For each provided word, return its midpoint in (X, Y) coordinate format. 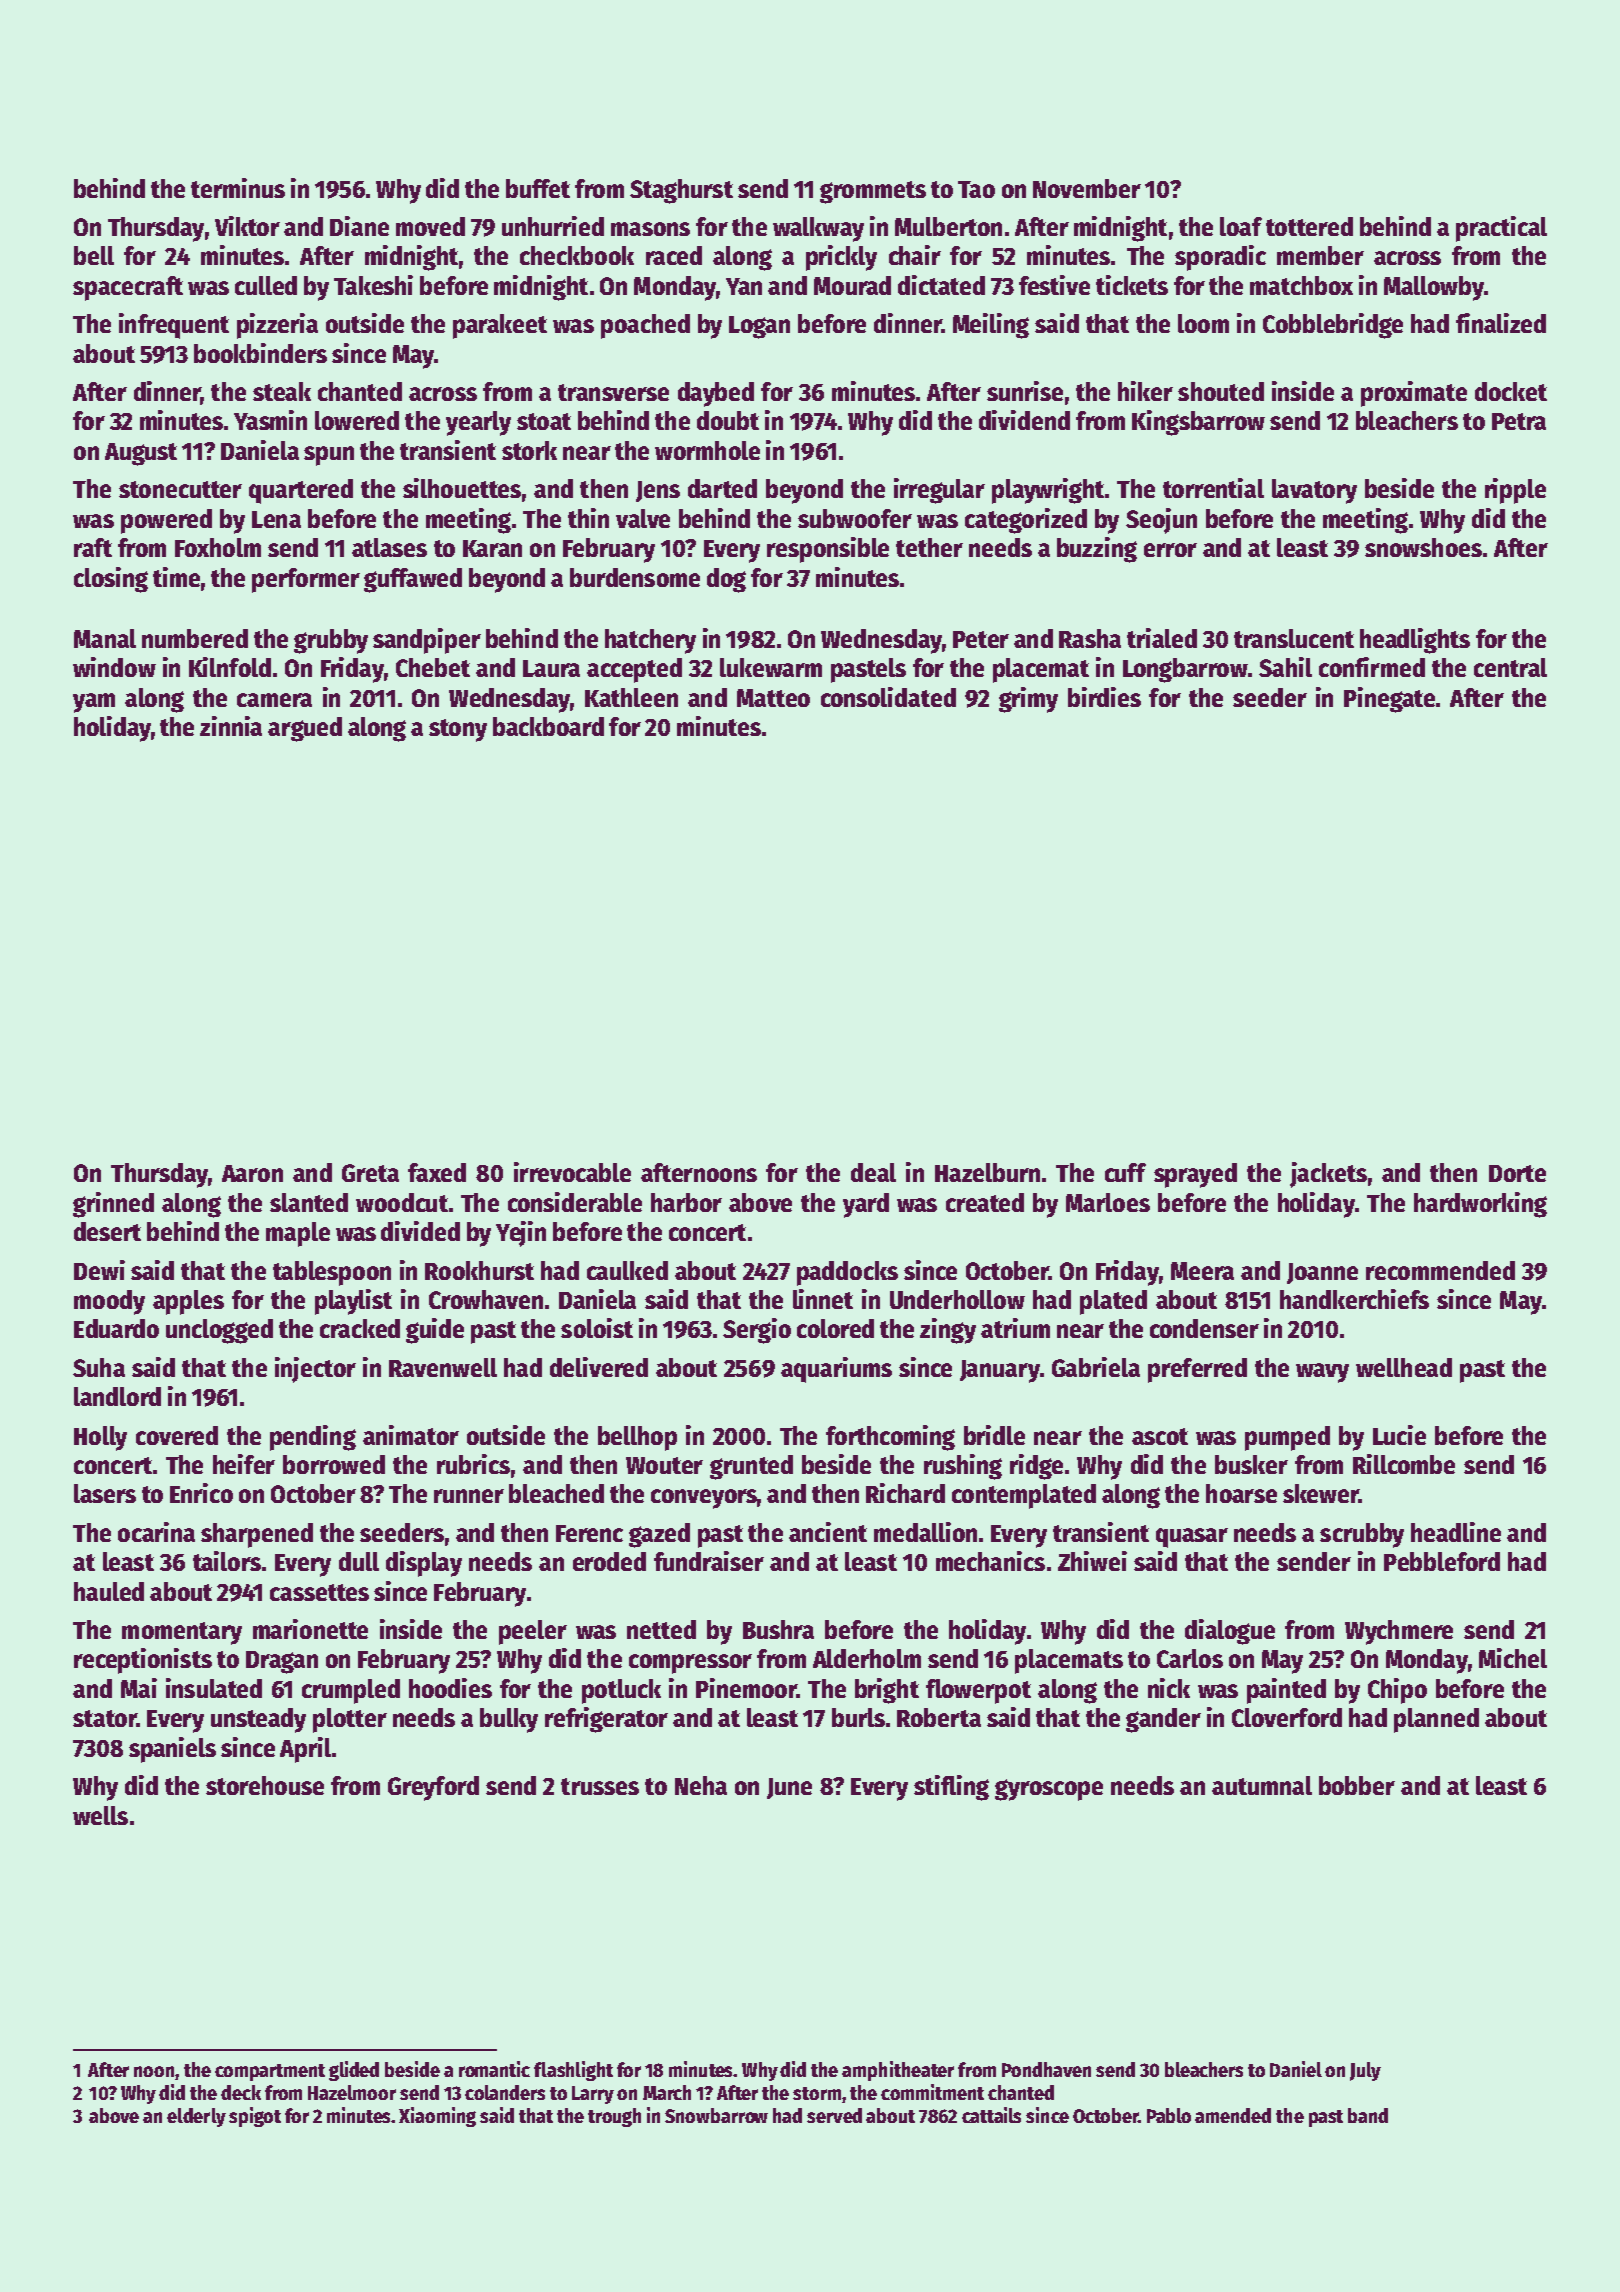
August (141, 454)
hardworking (1480, 1205)
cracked (360, 1328)
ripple (1515, 491)
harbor (686, 1202)
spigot (255, 2117)
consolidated (888, 697)
